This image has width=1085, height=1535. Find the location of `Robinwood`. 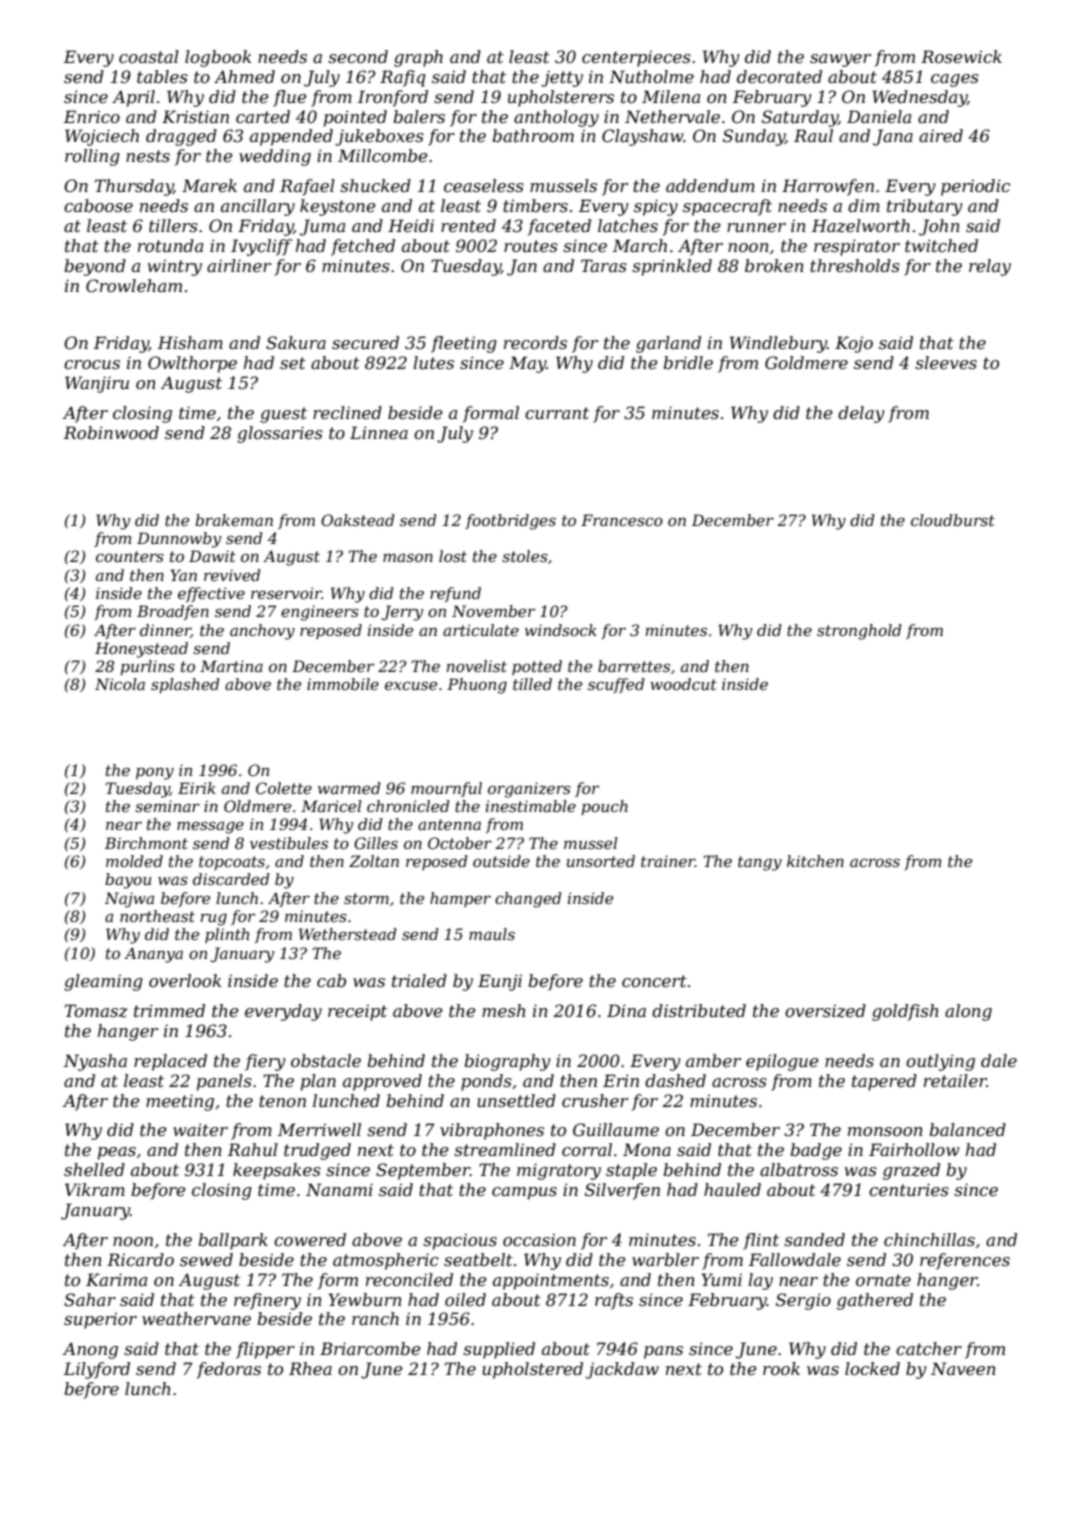

Robinwood is located at coordinates (111, 432).
